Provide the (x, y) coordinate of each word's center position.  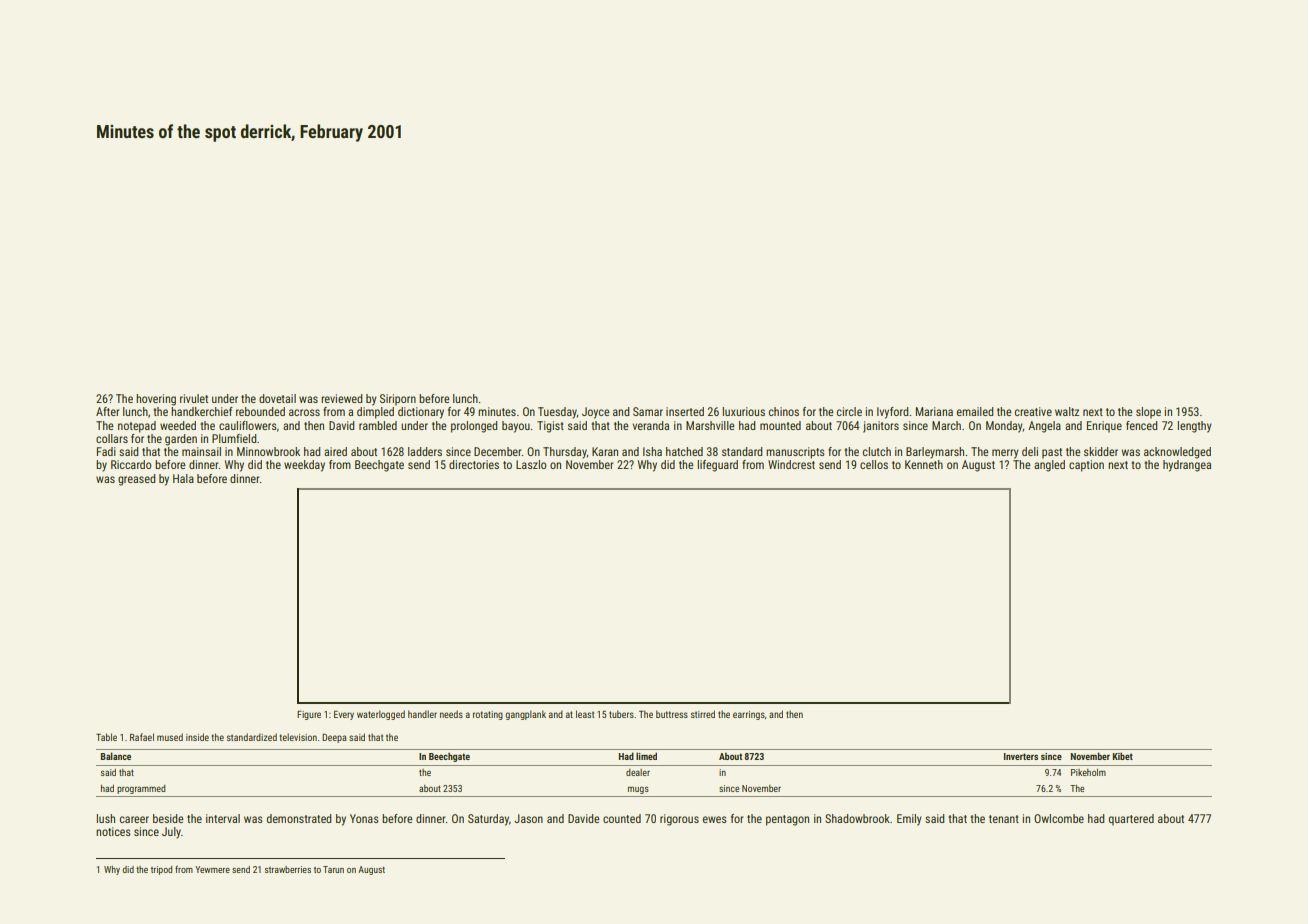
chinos (784, 411)
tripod (161, 870)
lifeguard (718, 466)
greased (136, 480)
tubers (621, 714)
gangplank (525, 715)
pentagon (787, 820)
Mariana (934, 411)
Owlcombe (1059, 818)
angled (1049, 466)
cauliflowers (248, 425)
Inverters (1021, 756)
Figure (309, 715)
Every (344, 715)
